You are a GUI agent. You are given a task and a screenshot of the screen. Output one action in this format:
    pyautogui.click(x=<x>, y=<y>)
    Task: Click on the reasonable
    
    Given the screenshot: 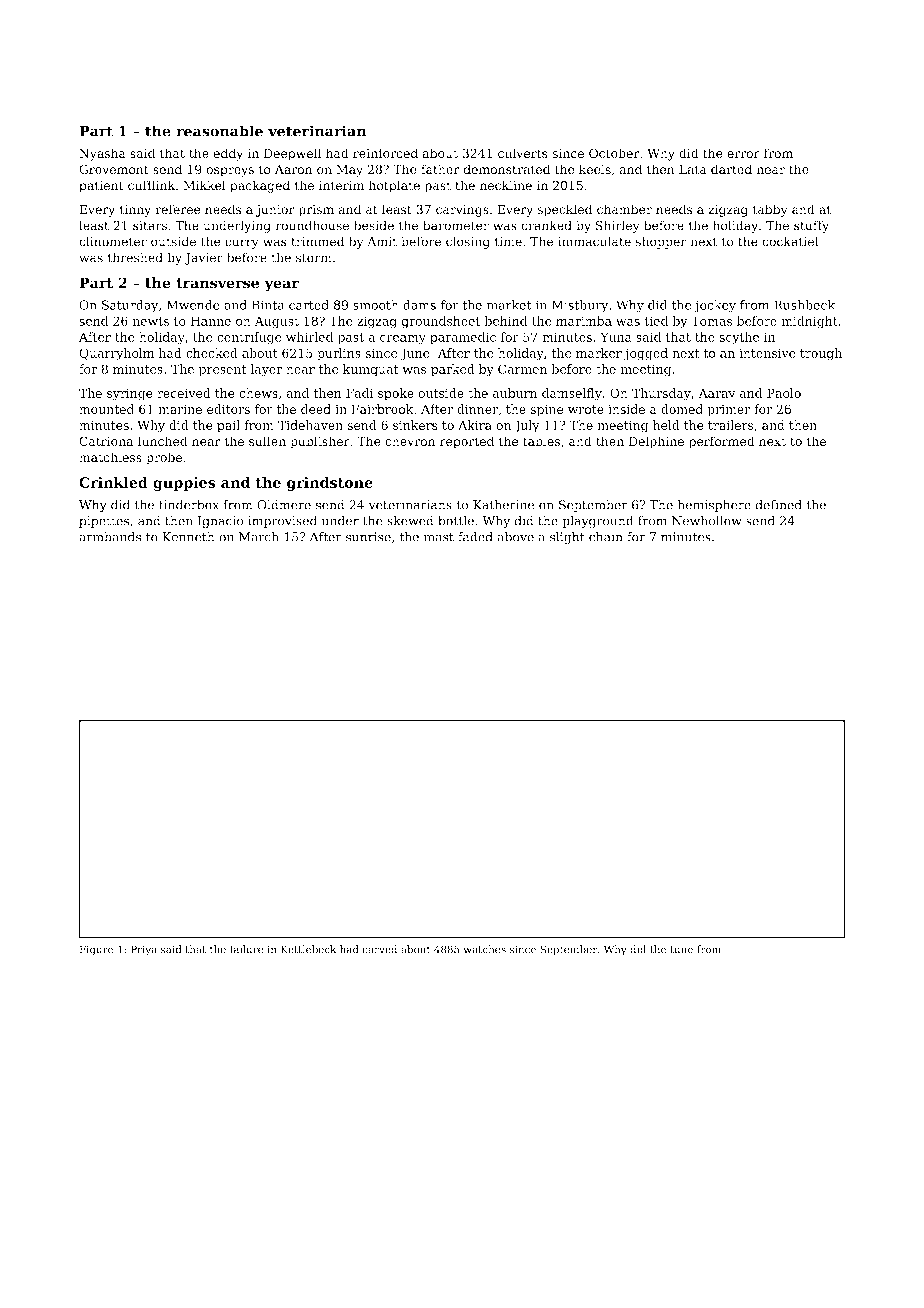 What is the action you would take?
    pyautogui.click(x=219, y=131)
